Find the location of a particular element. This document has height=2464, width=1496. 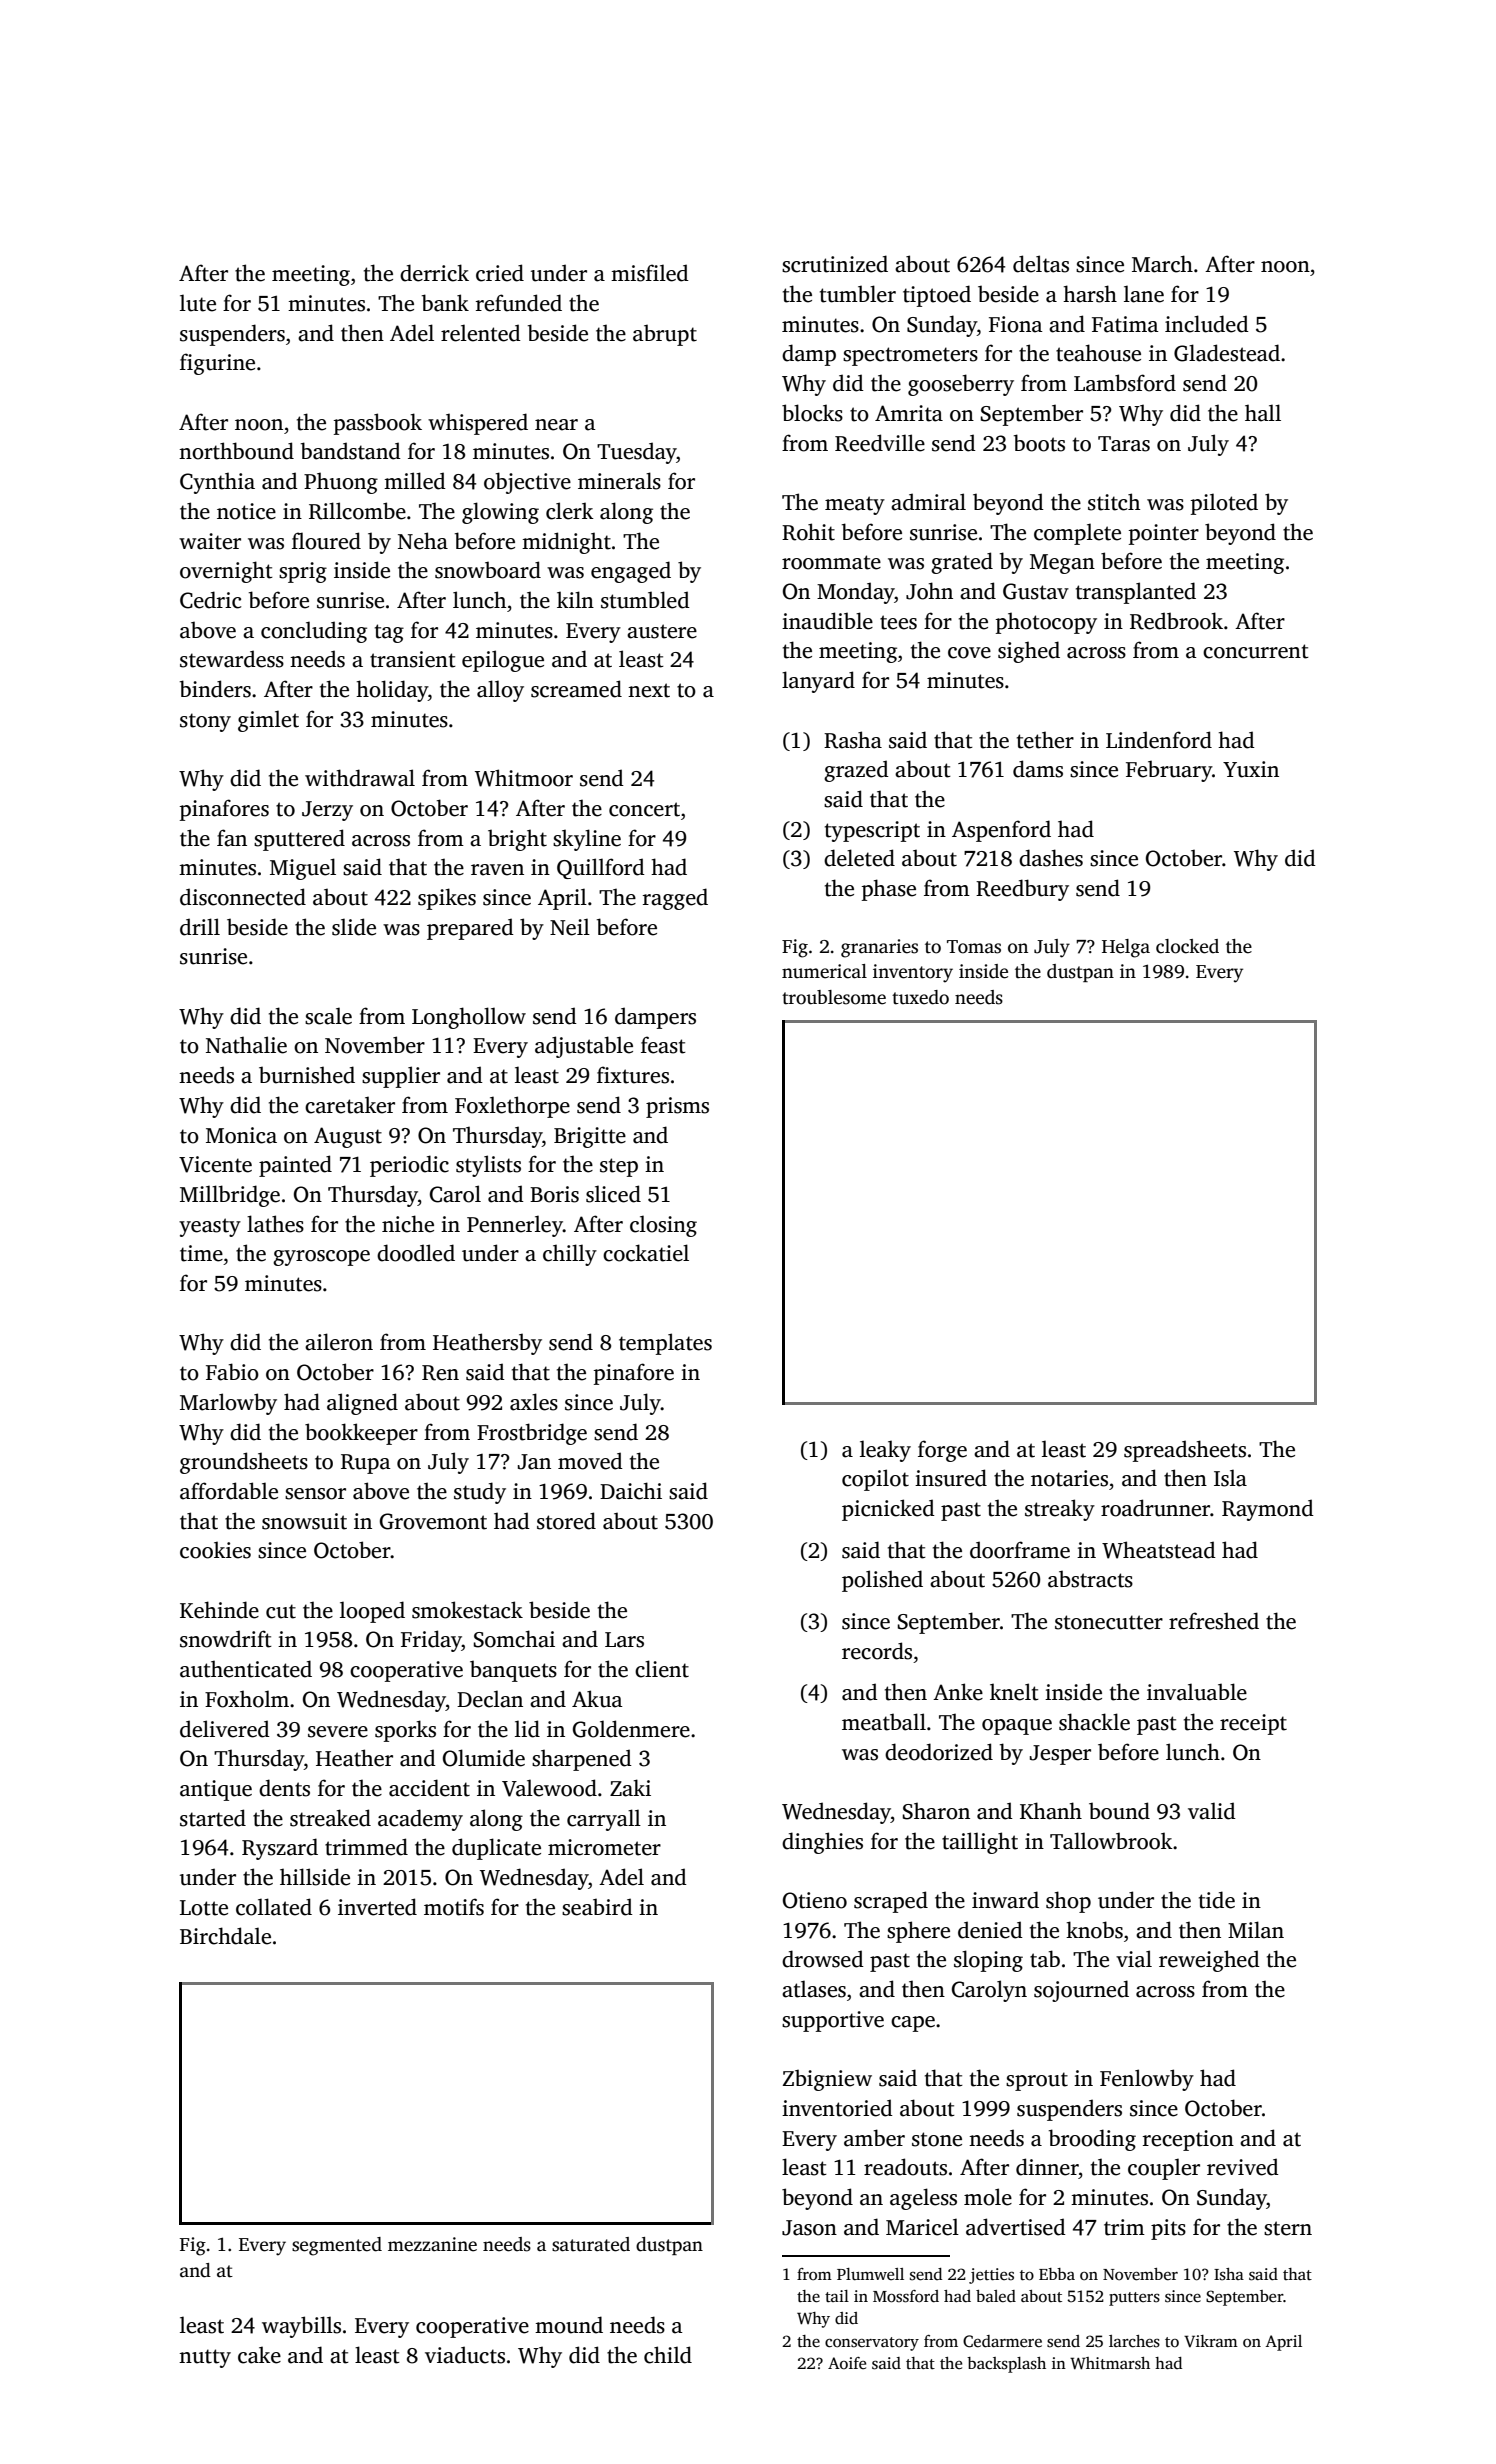

derrick is located at coordinates (434, 273).
